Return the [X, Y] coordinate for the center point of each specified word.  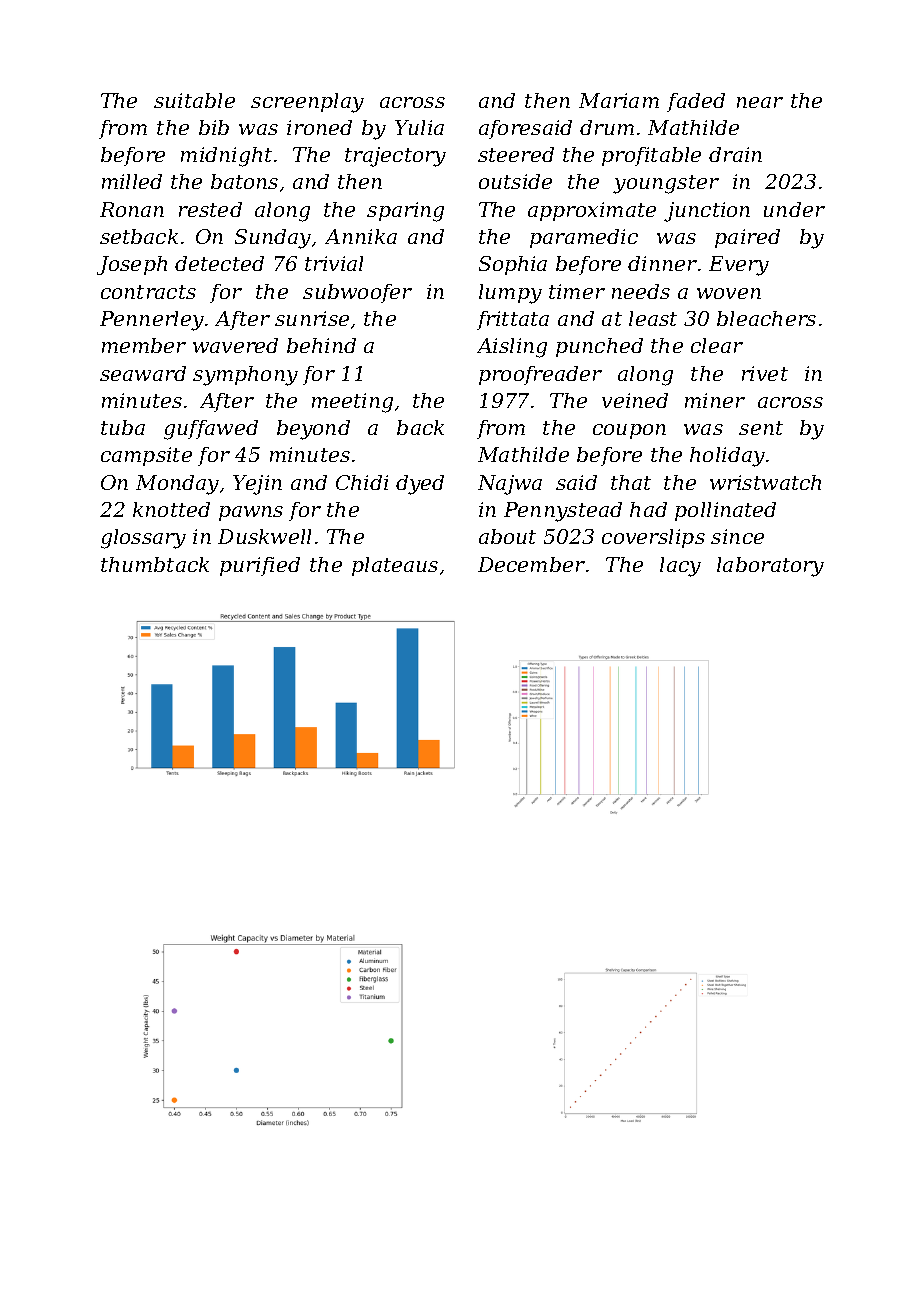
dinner [662, 263]
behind [321, 345]
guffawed [211, 430]
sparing [405, 212]
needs [641, 291]
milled [132, 181]
